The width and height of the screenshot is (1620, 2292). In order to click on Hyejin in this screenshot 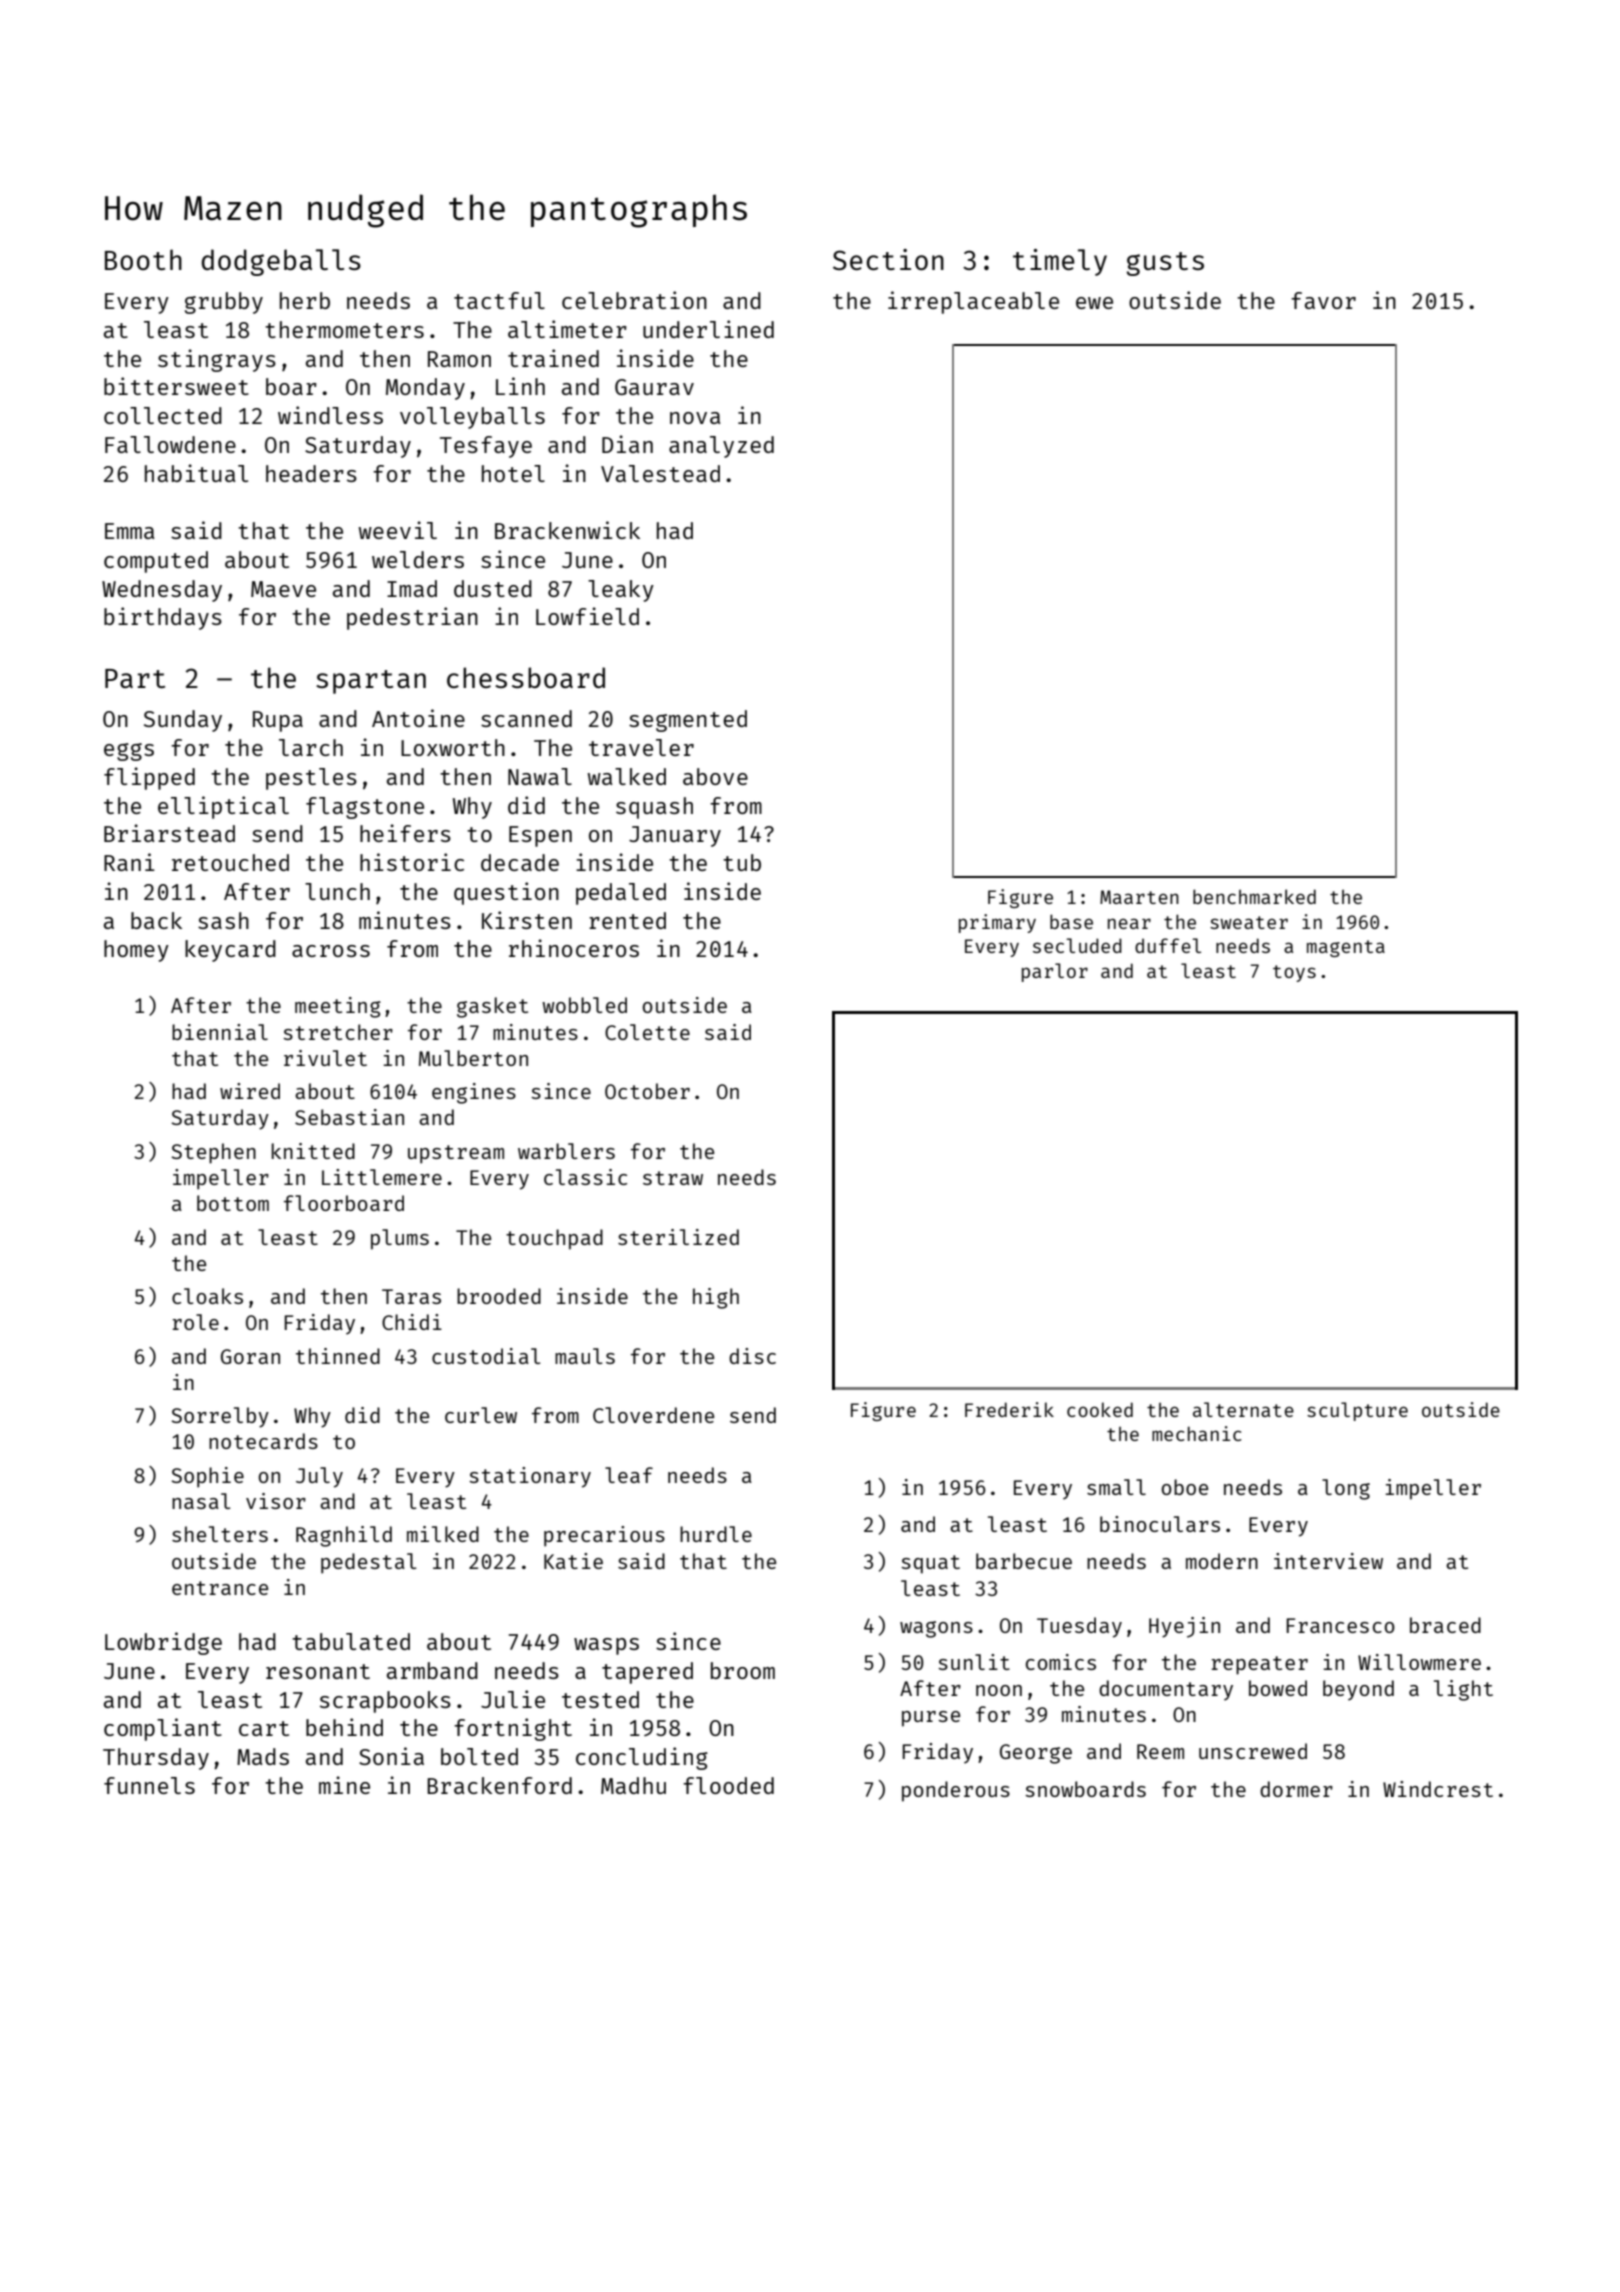, I will do `click(1184, 1627)`.
